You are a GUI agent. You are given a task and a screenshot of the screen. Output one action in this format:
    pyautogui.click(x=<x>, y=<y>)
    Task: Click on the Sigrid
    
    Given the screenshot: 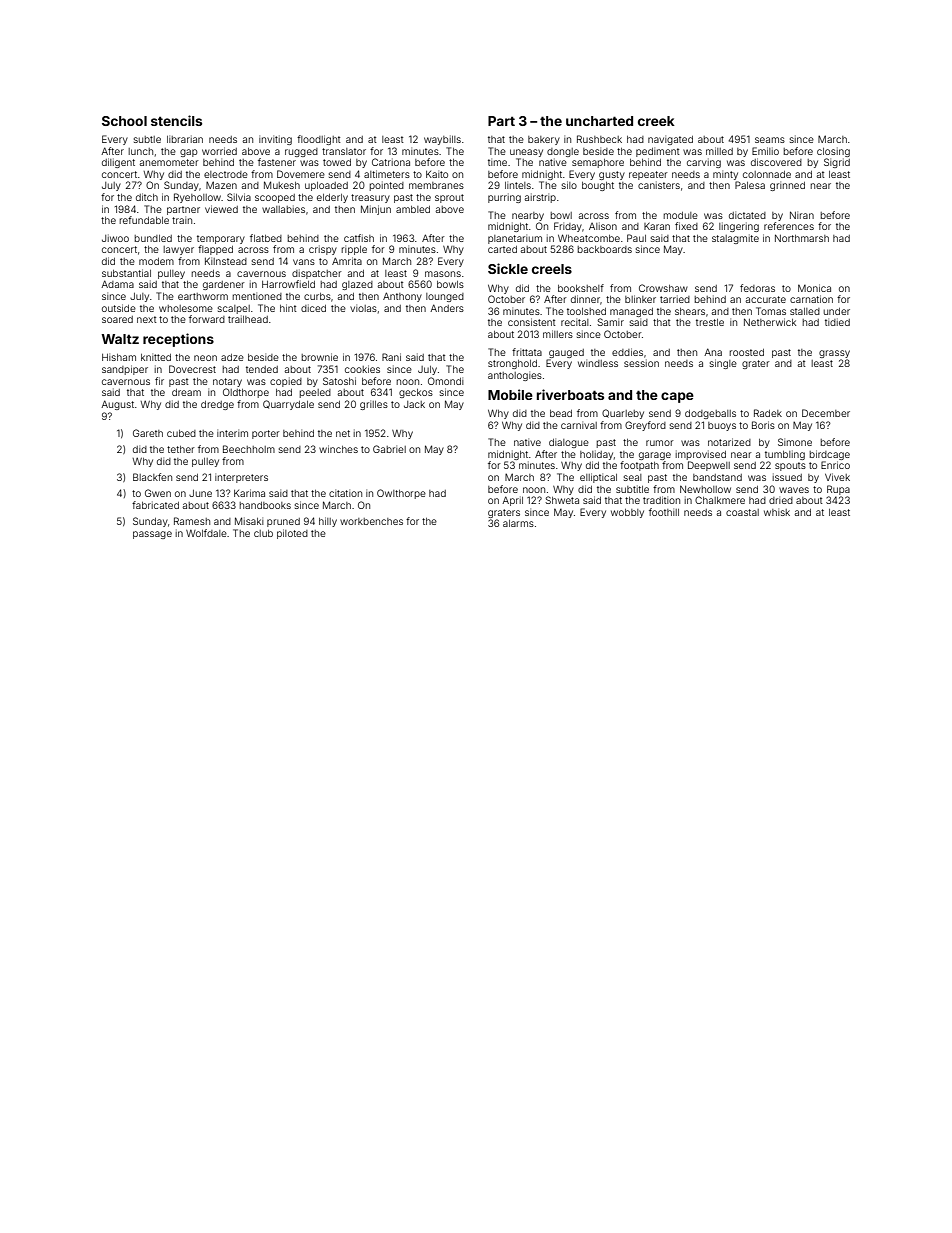 What is the action you would take?
    pyautogui.click(x=837, y=163)
